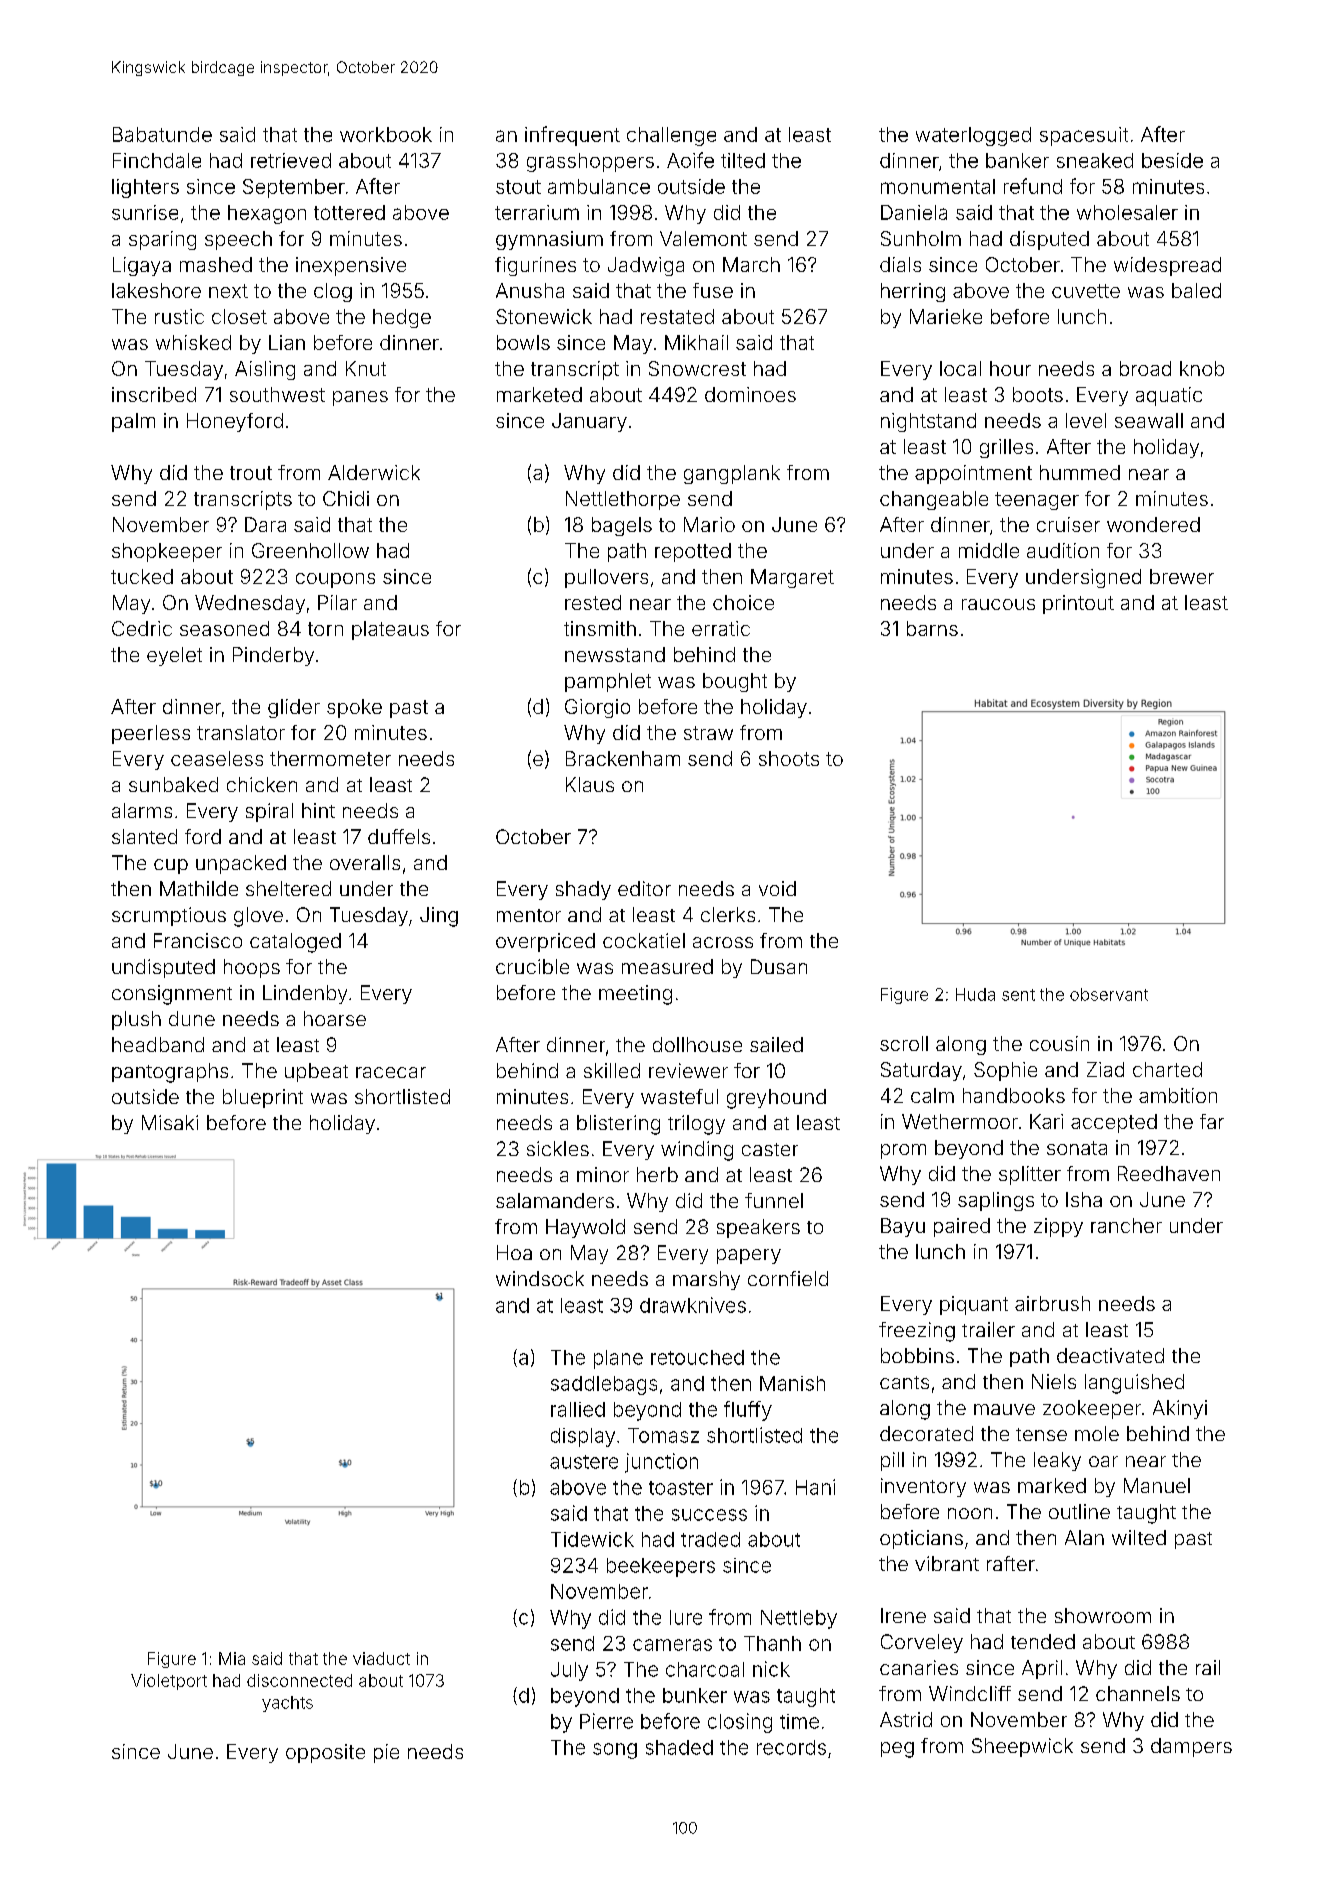 This screenshot has width=1344, height=1901. I want to click on Violetport, so click(169, 1682).
